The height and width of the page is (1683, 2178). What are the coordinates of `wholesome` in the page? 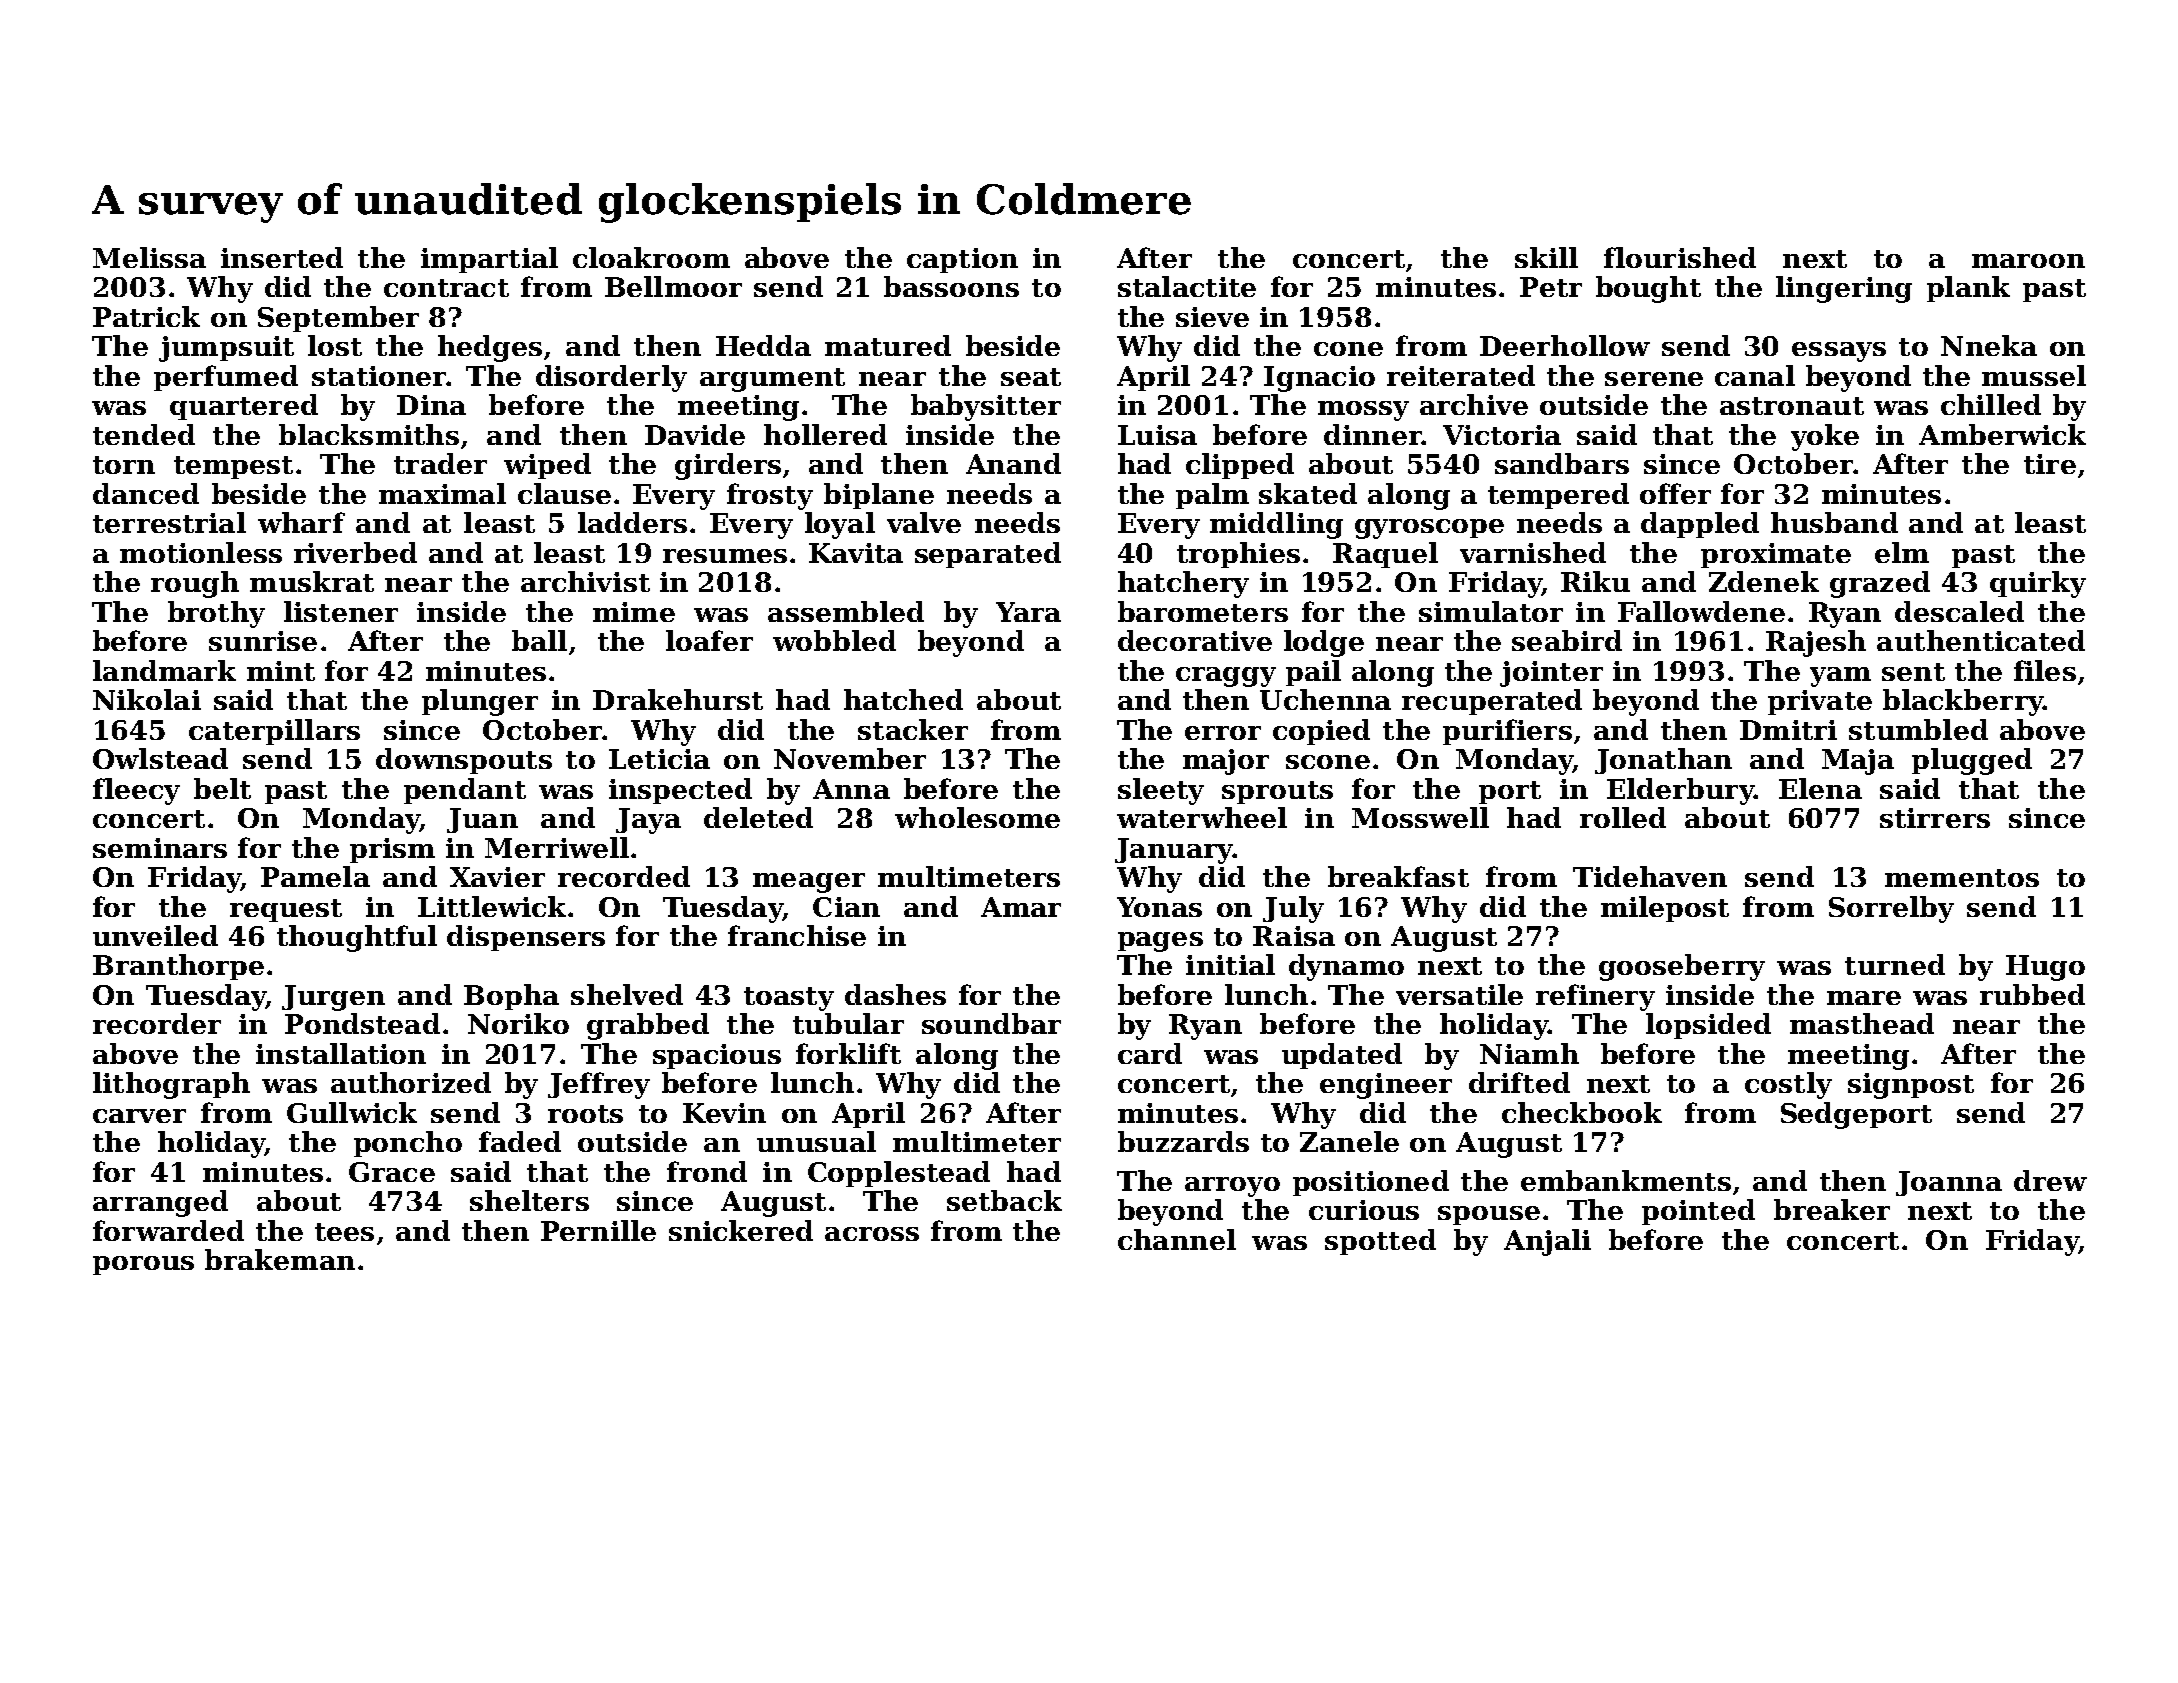 It's located at (977, 817).
